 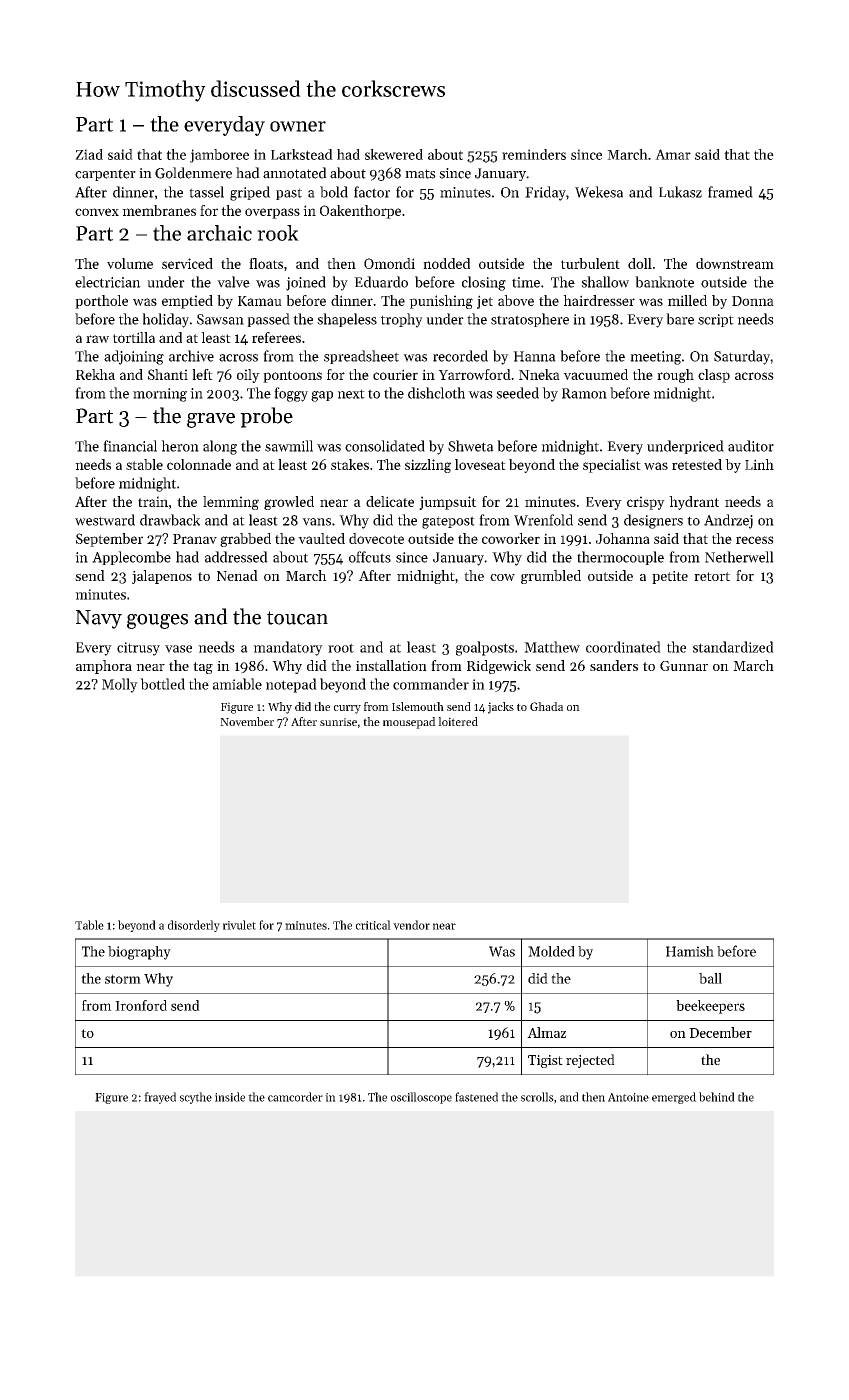 What do you see at coordinates (394, 154) in the screenshot?
I see `skewered` at bounding box center [394, 154].
